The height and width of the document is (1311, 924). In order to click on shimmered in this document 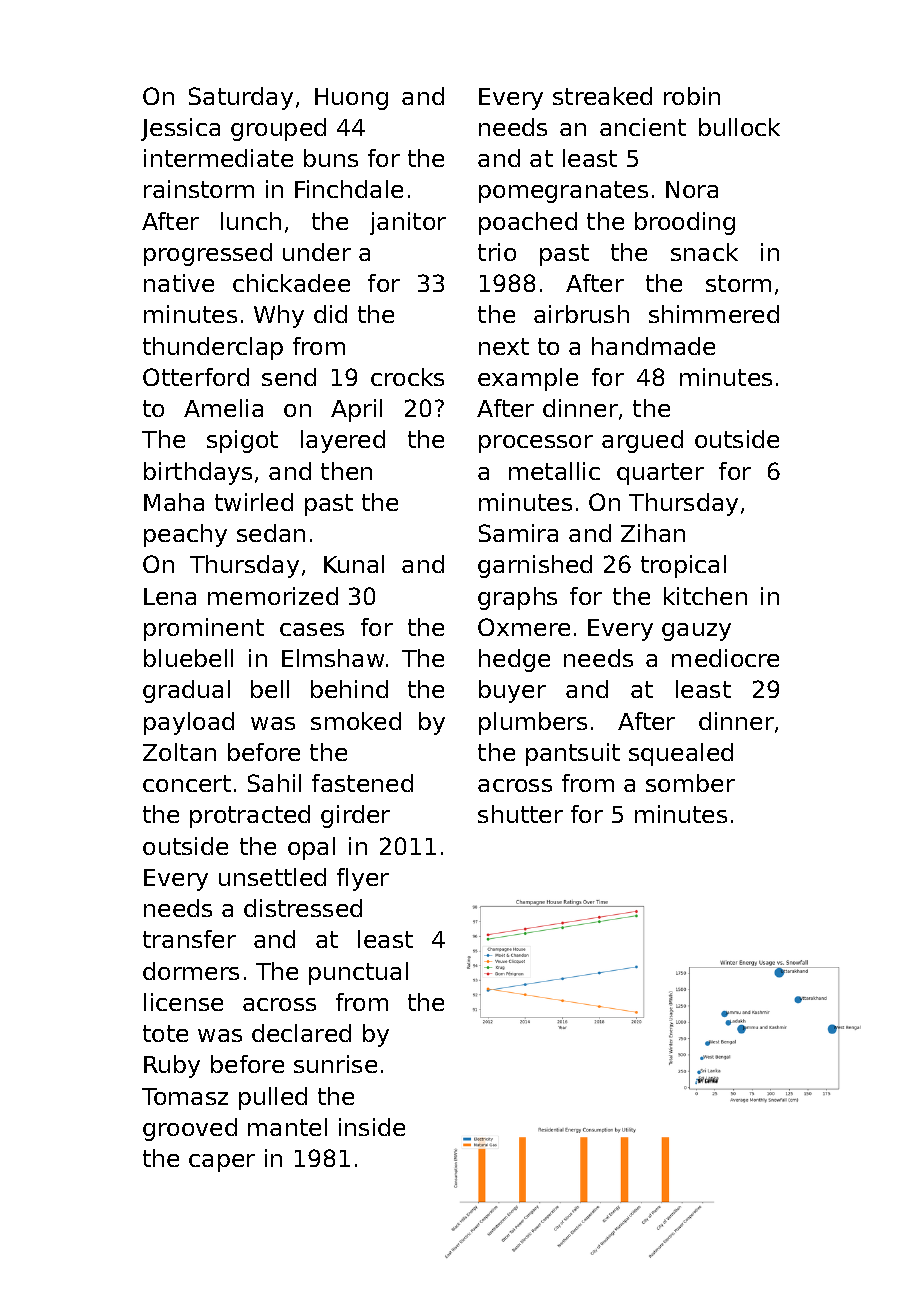, I will do `click(714, 314)`.
